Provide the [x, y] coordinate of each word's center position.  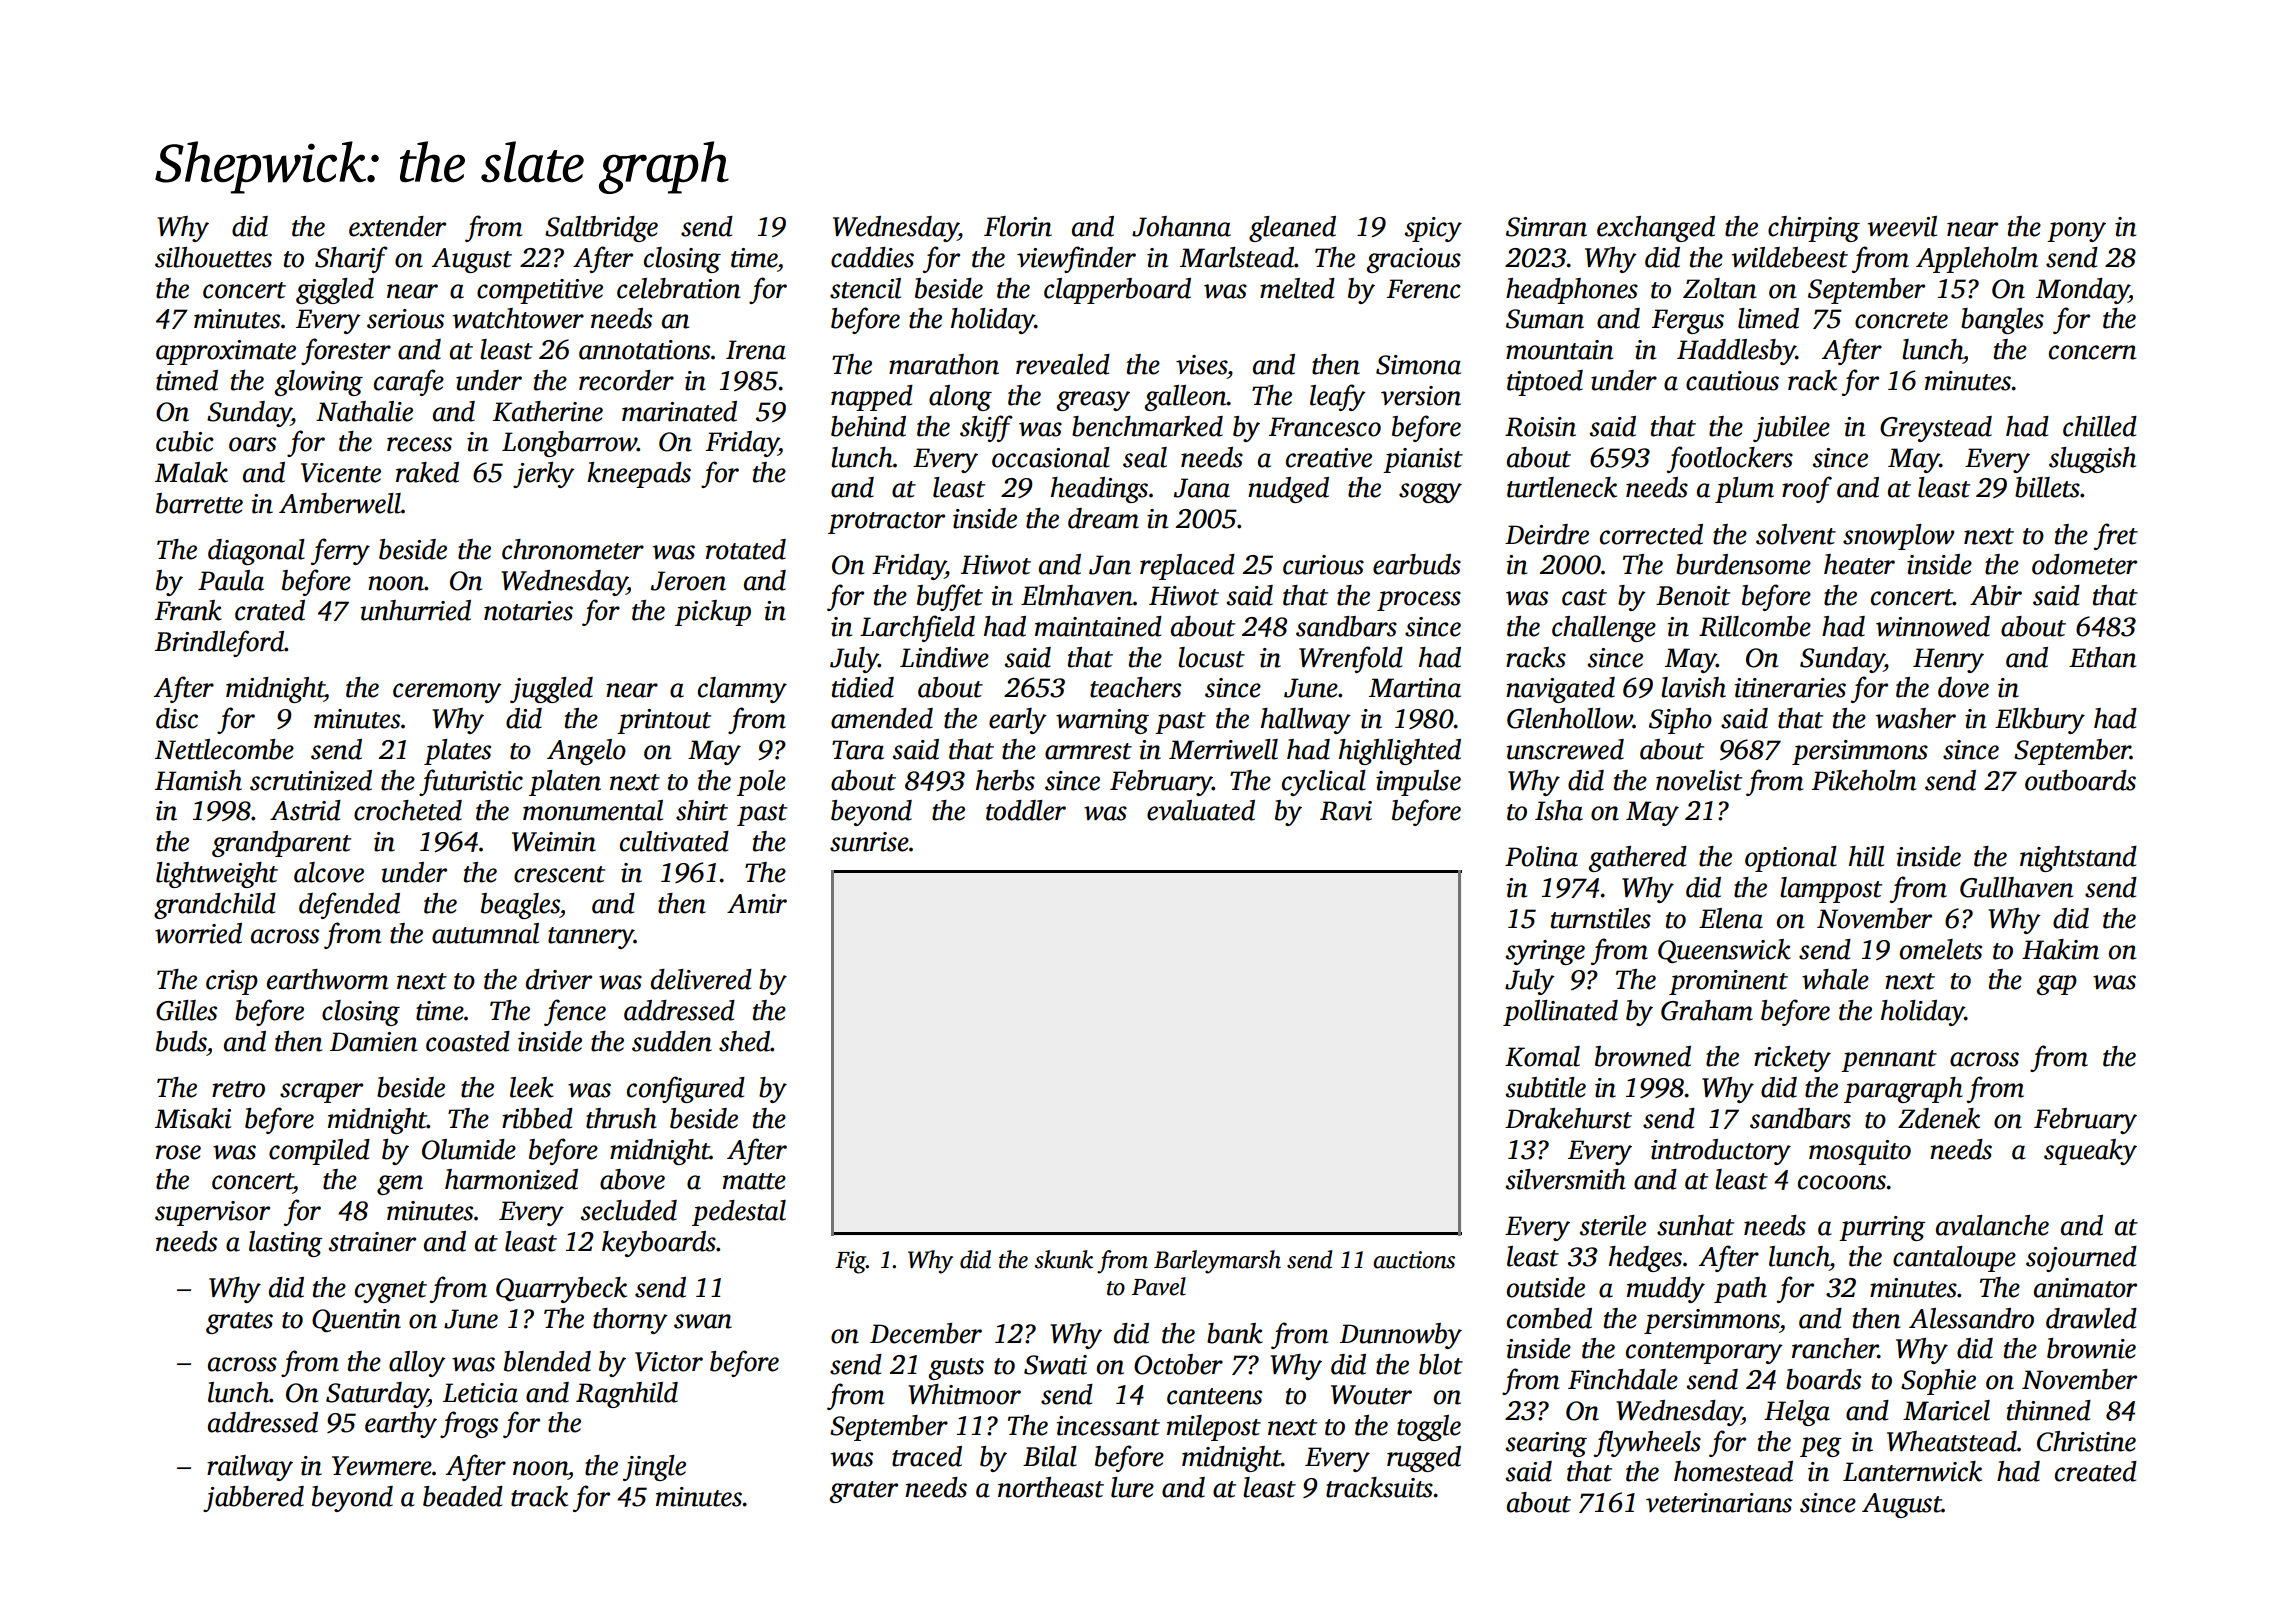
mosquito [1860, 1152]
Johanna [1181, 226]
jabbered [253, 1499]
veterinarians [1719, 1503]
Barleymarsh [1217, 1262]
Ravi [1346, 811]
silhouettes [213, 257]
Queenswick [1724, 951]
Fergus [1688, 321]
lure [1132, 1487]
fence [575, 1012]
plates [457, 752]
